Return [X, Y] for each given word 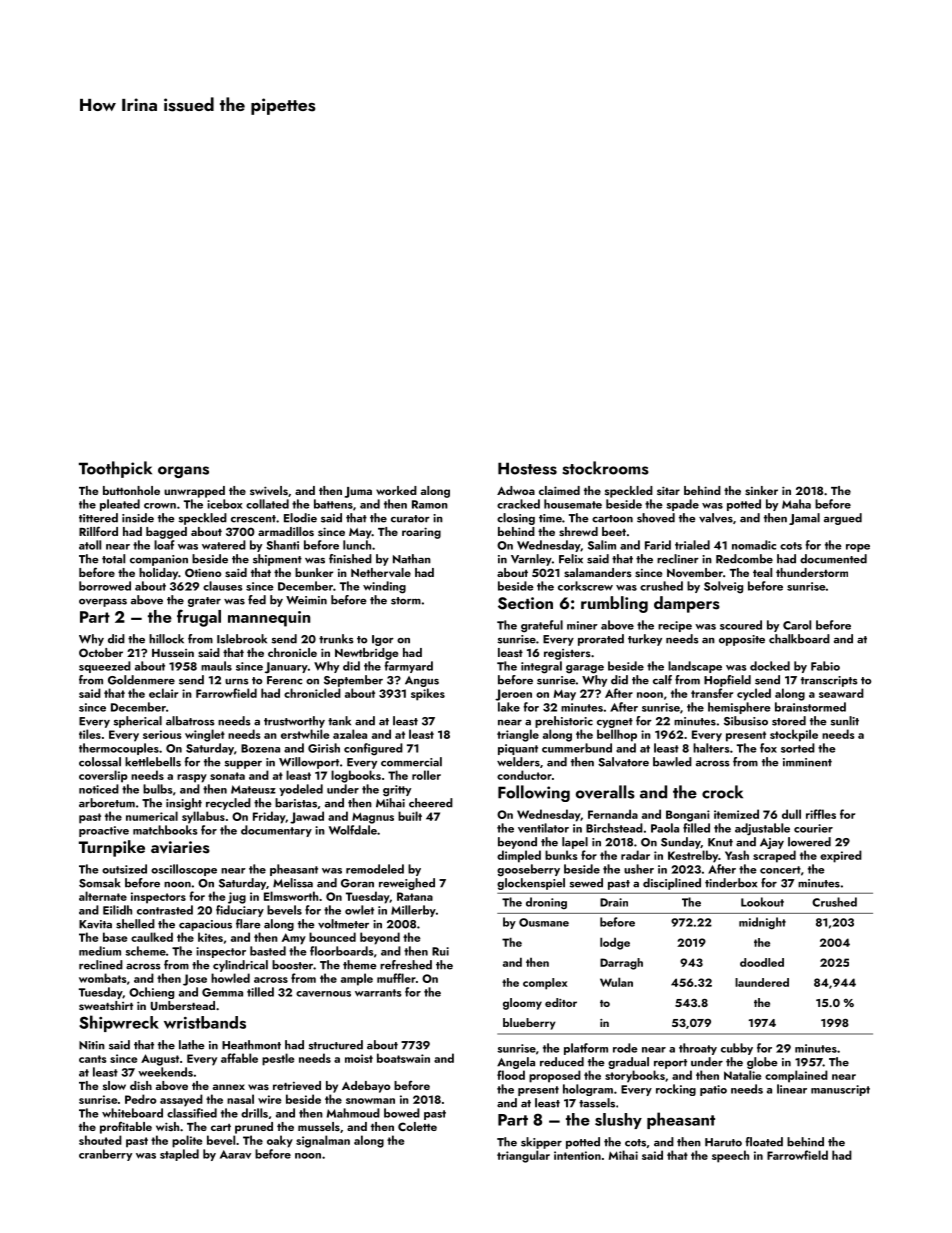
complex [545, 984]
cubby [737, 1049]
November [695, 572]
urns [236, 682]
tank [339, 721]
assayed [181, 1100]
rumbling [614, 604]
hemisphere [739, 708]
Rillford [98, 531]
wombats [103, 978]
